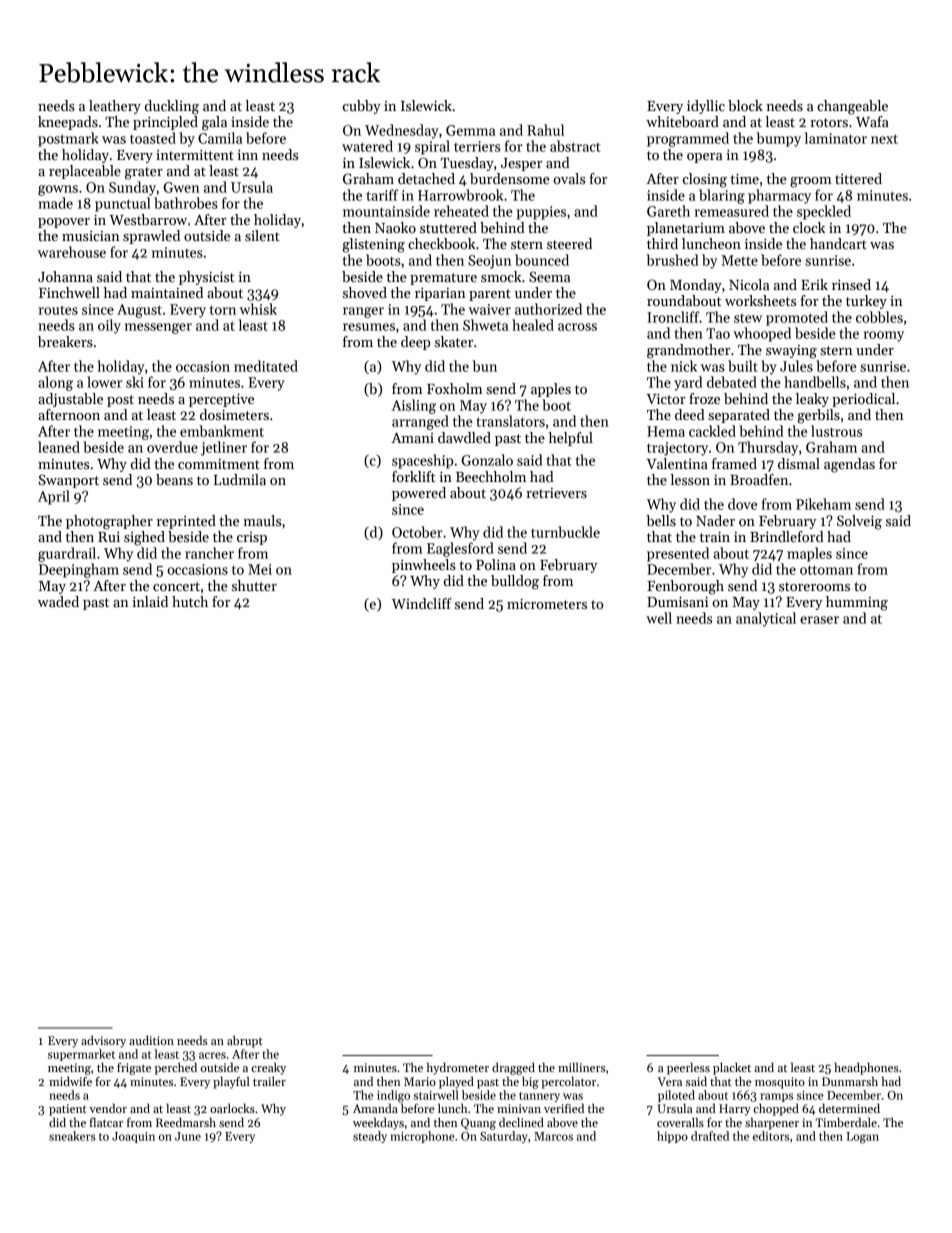  I want to click on duckling, so click(172, 107).
